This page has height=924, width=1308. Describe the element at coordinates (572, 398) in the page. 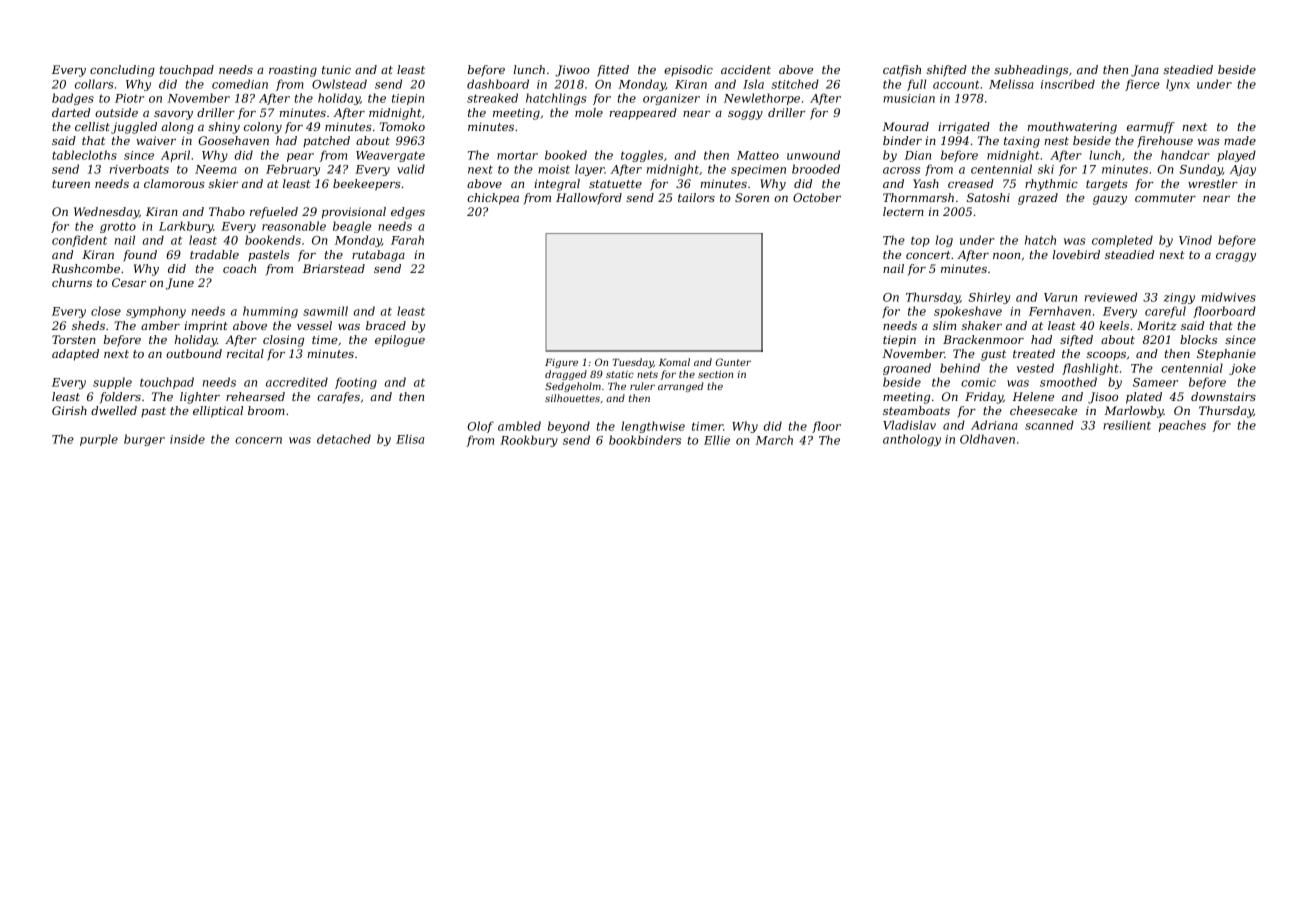

I see `silhouettes` at that location.
